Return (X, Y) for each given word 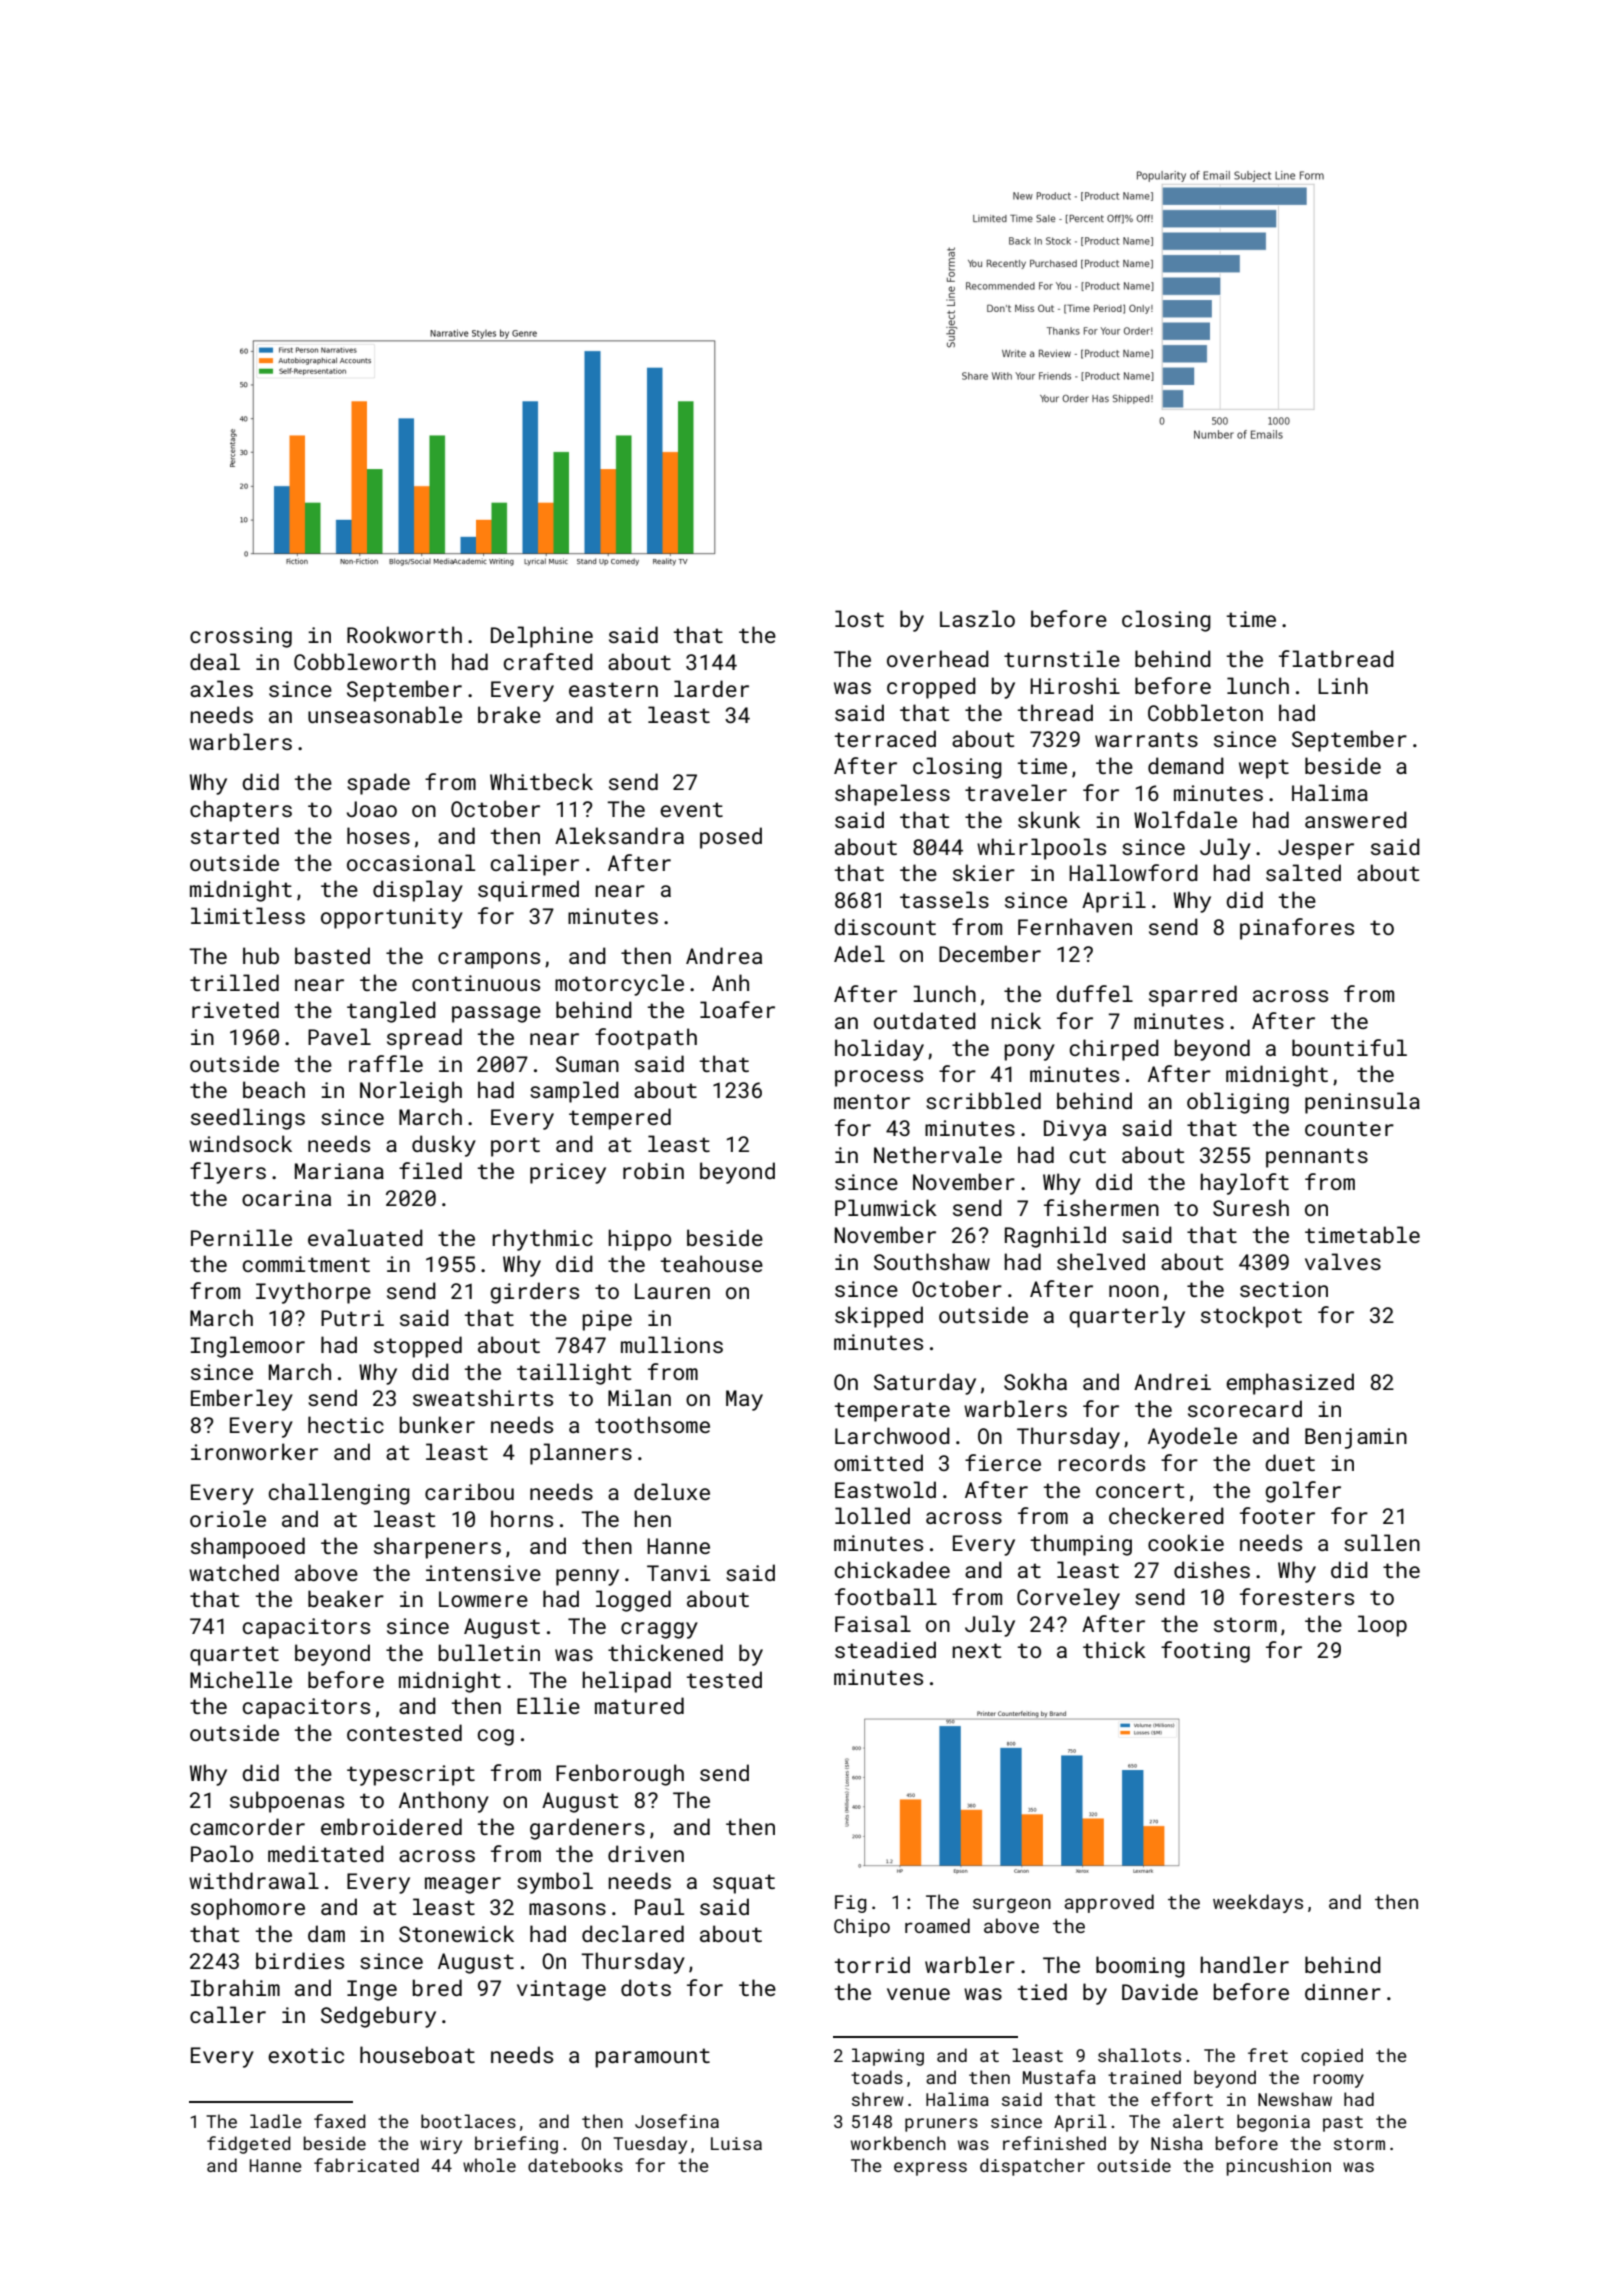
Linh (1343, 685)
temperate (892, 1412)
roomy (1339, 2081)
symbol (555, 1883)
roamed (937, 1925)
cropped (931, 688)
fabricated (366, 2165)
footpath (646, 1039)
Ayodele (1192, 1438)
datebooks (575, 2165)
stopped (418, 1347)
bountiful (1349, 1047)
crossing (241, 637)
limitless (248, 915)
